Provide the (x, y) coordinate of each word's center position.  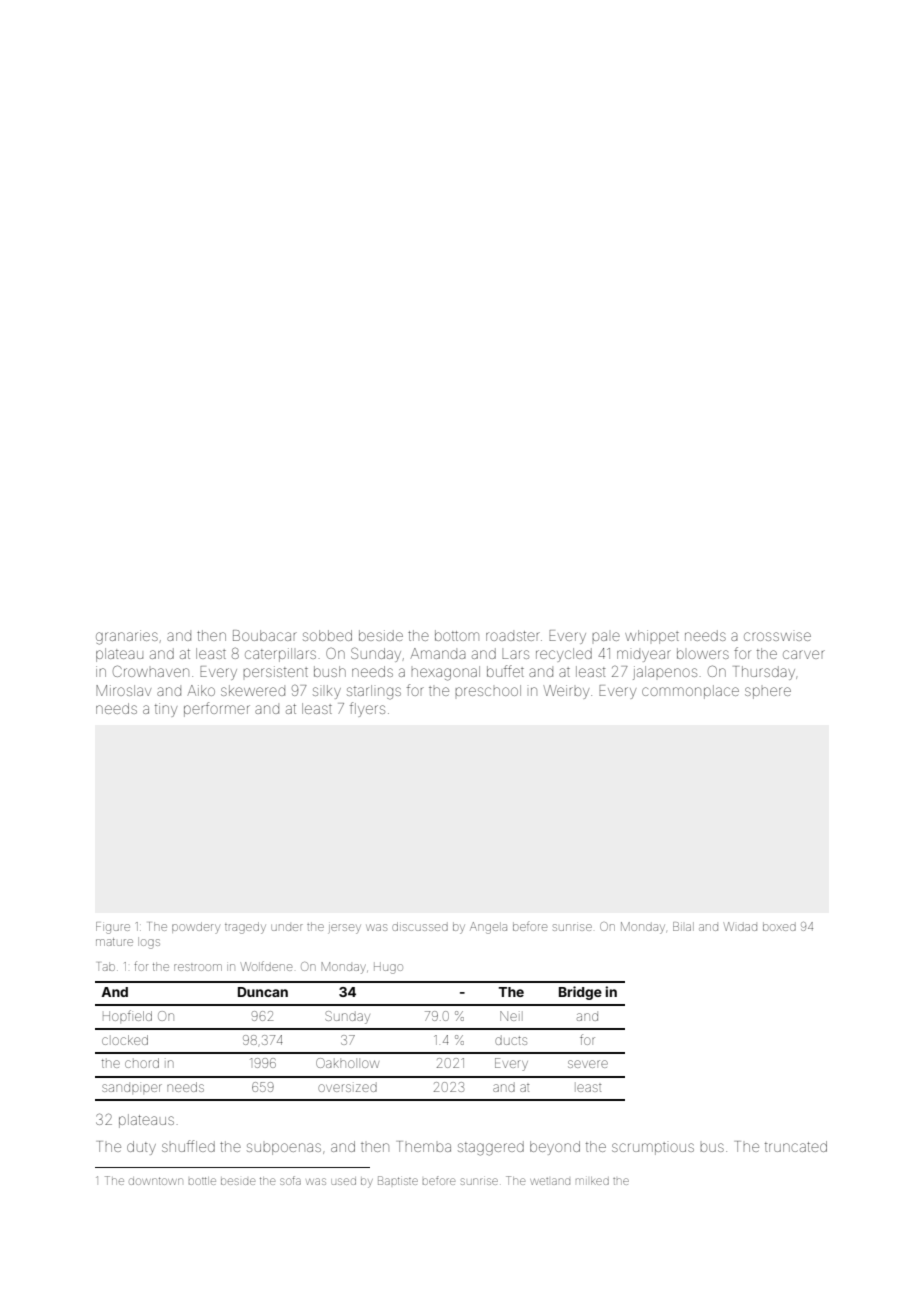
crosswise (777, 636)
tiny (166, 710)
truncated (796, 1146)
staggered (491, 1148)
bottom (457, 635)
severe (588, 1064)
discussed (420, 926)
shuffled (188, 1146)
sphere (768, 693)
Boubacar (265, 635)
